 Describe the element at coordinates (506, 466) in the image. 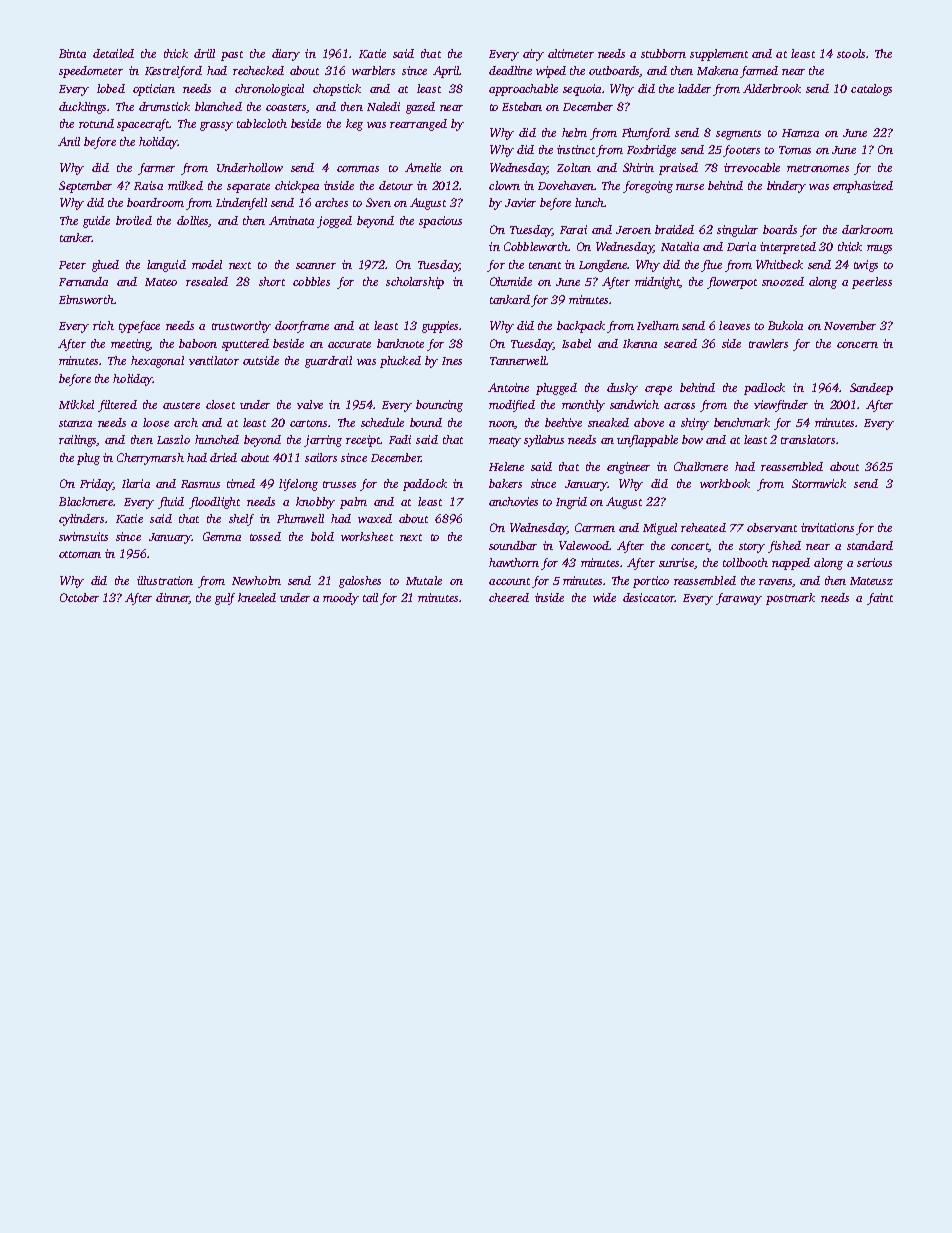

I see `Helene` at that location.
